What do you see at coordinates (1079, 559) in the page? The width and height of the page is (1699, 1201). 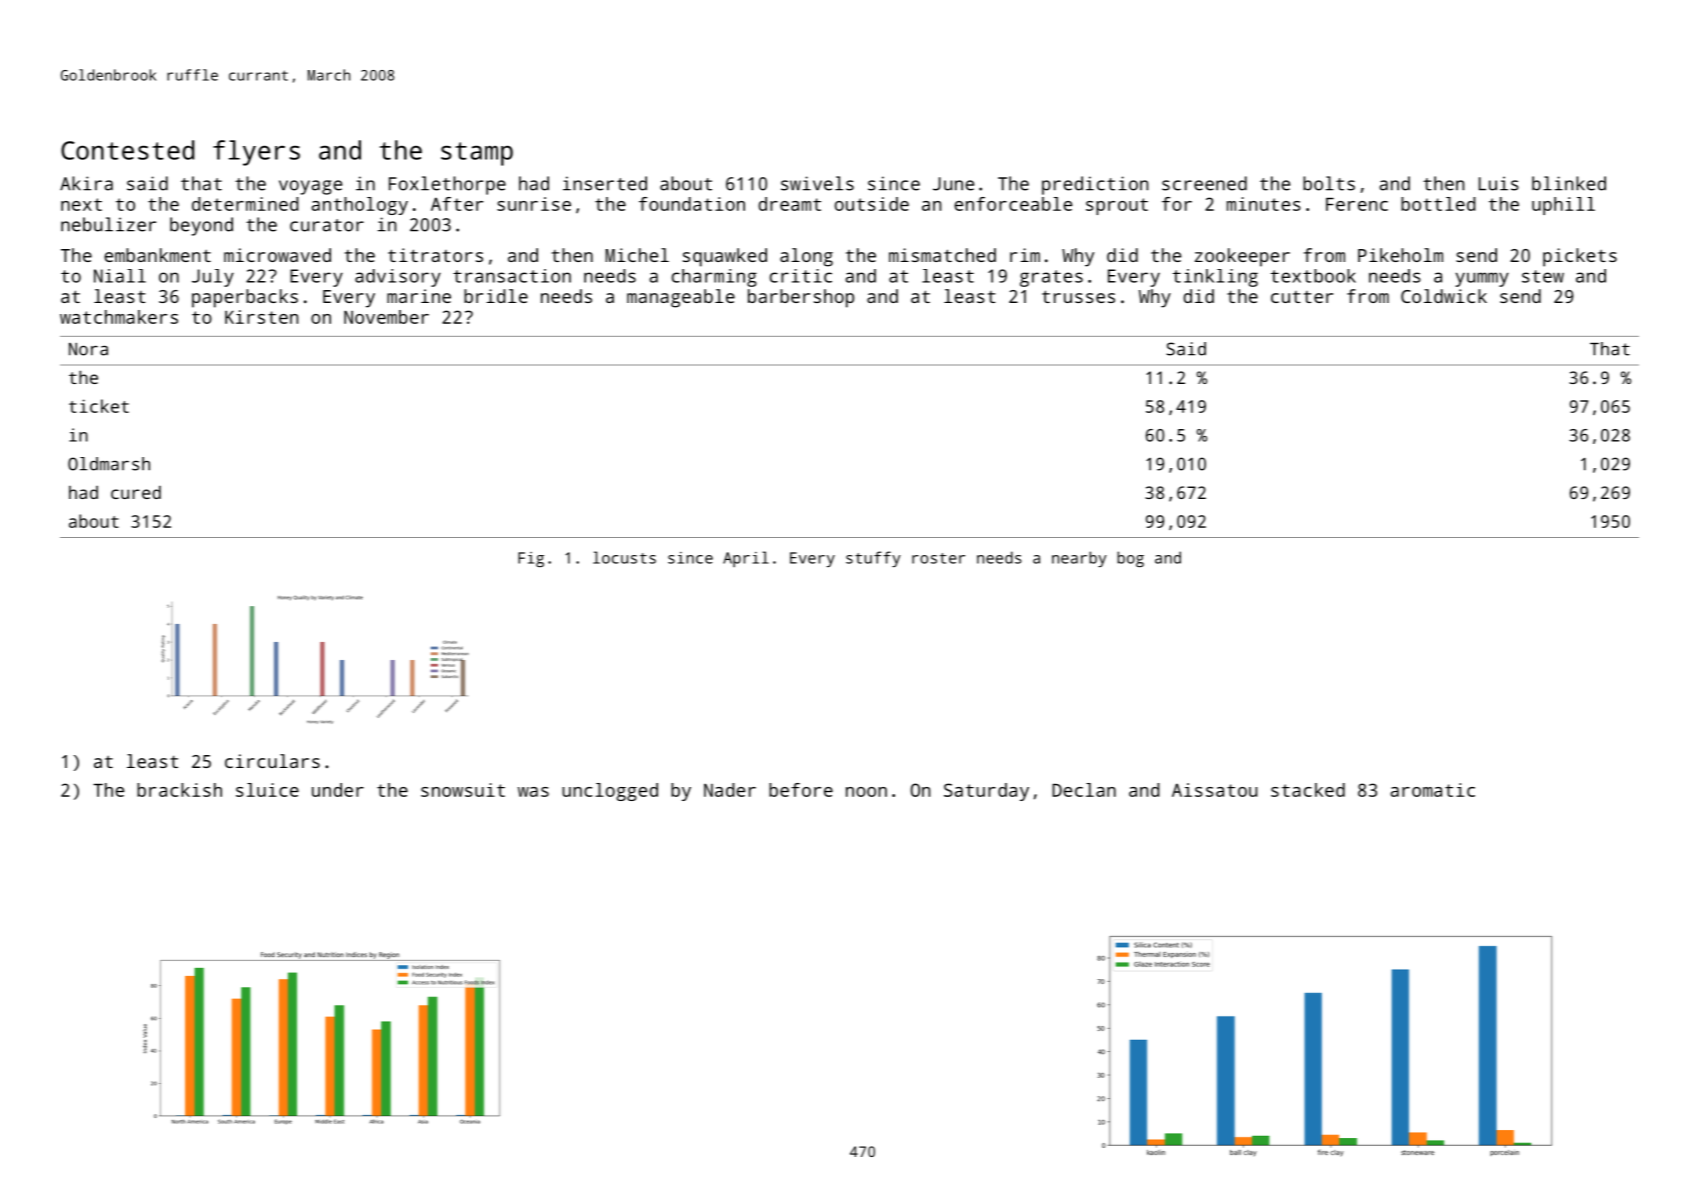 I see `nearby` at bounding box center [1079, 559].
